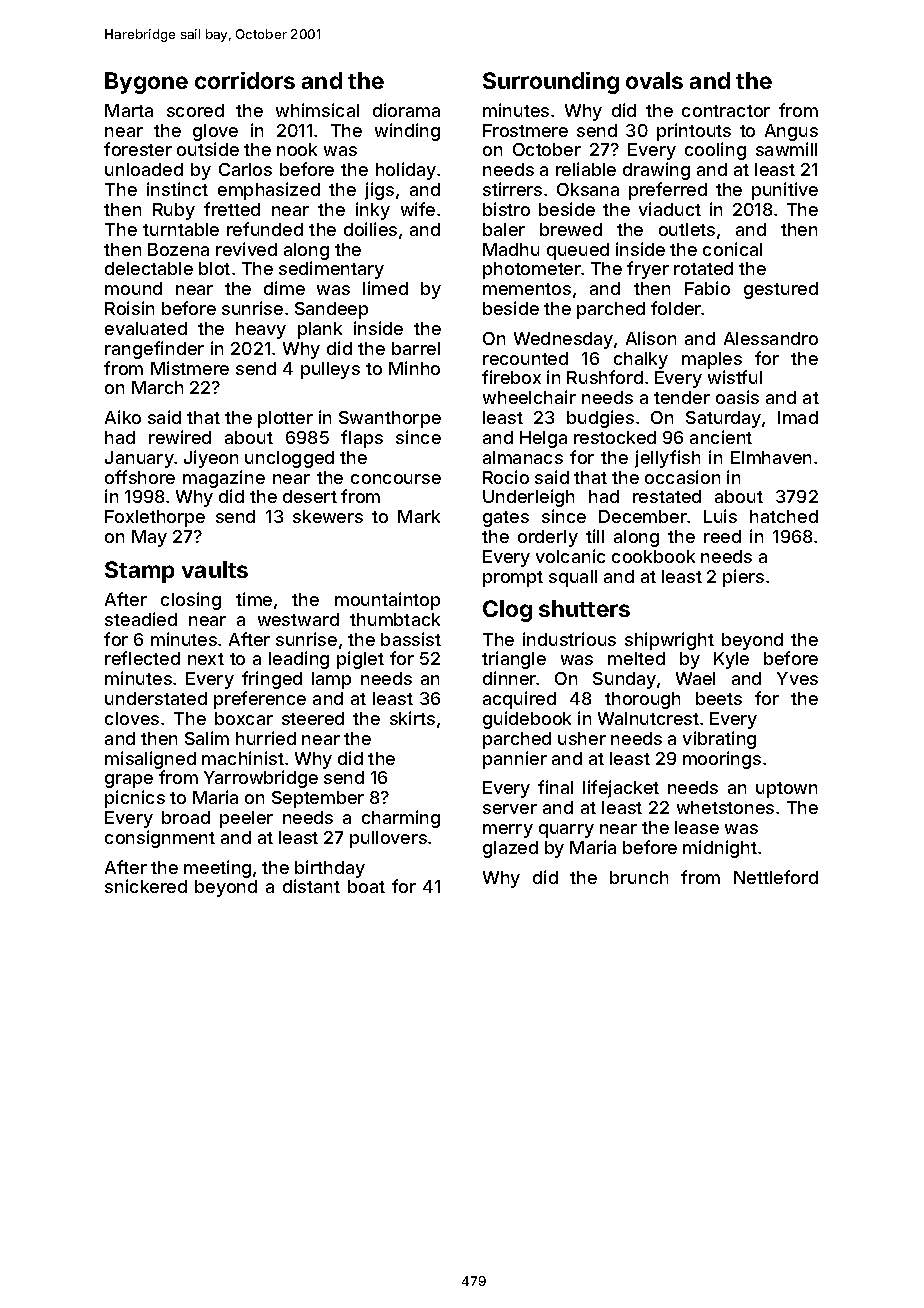 The image size is (924, 1308). What do you see at coordinates (551, 83) in the screenshot?
I see `Surrounding` at bounding box center [551, 83].
